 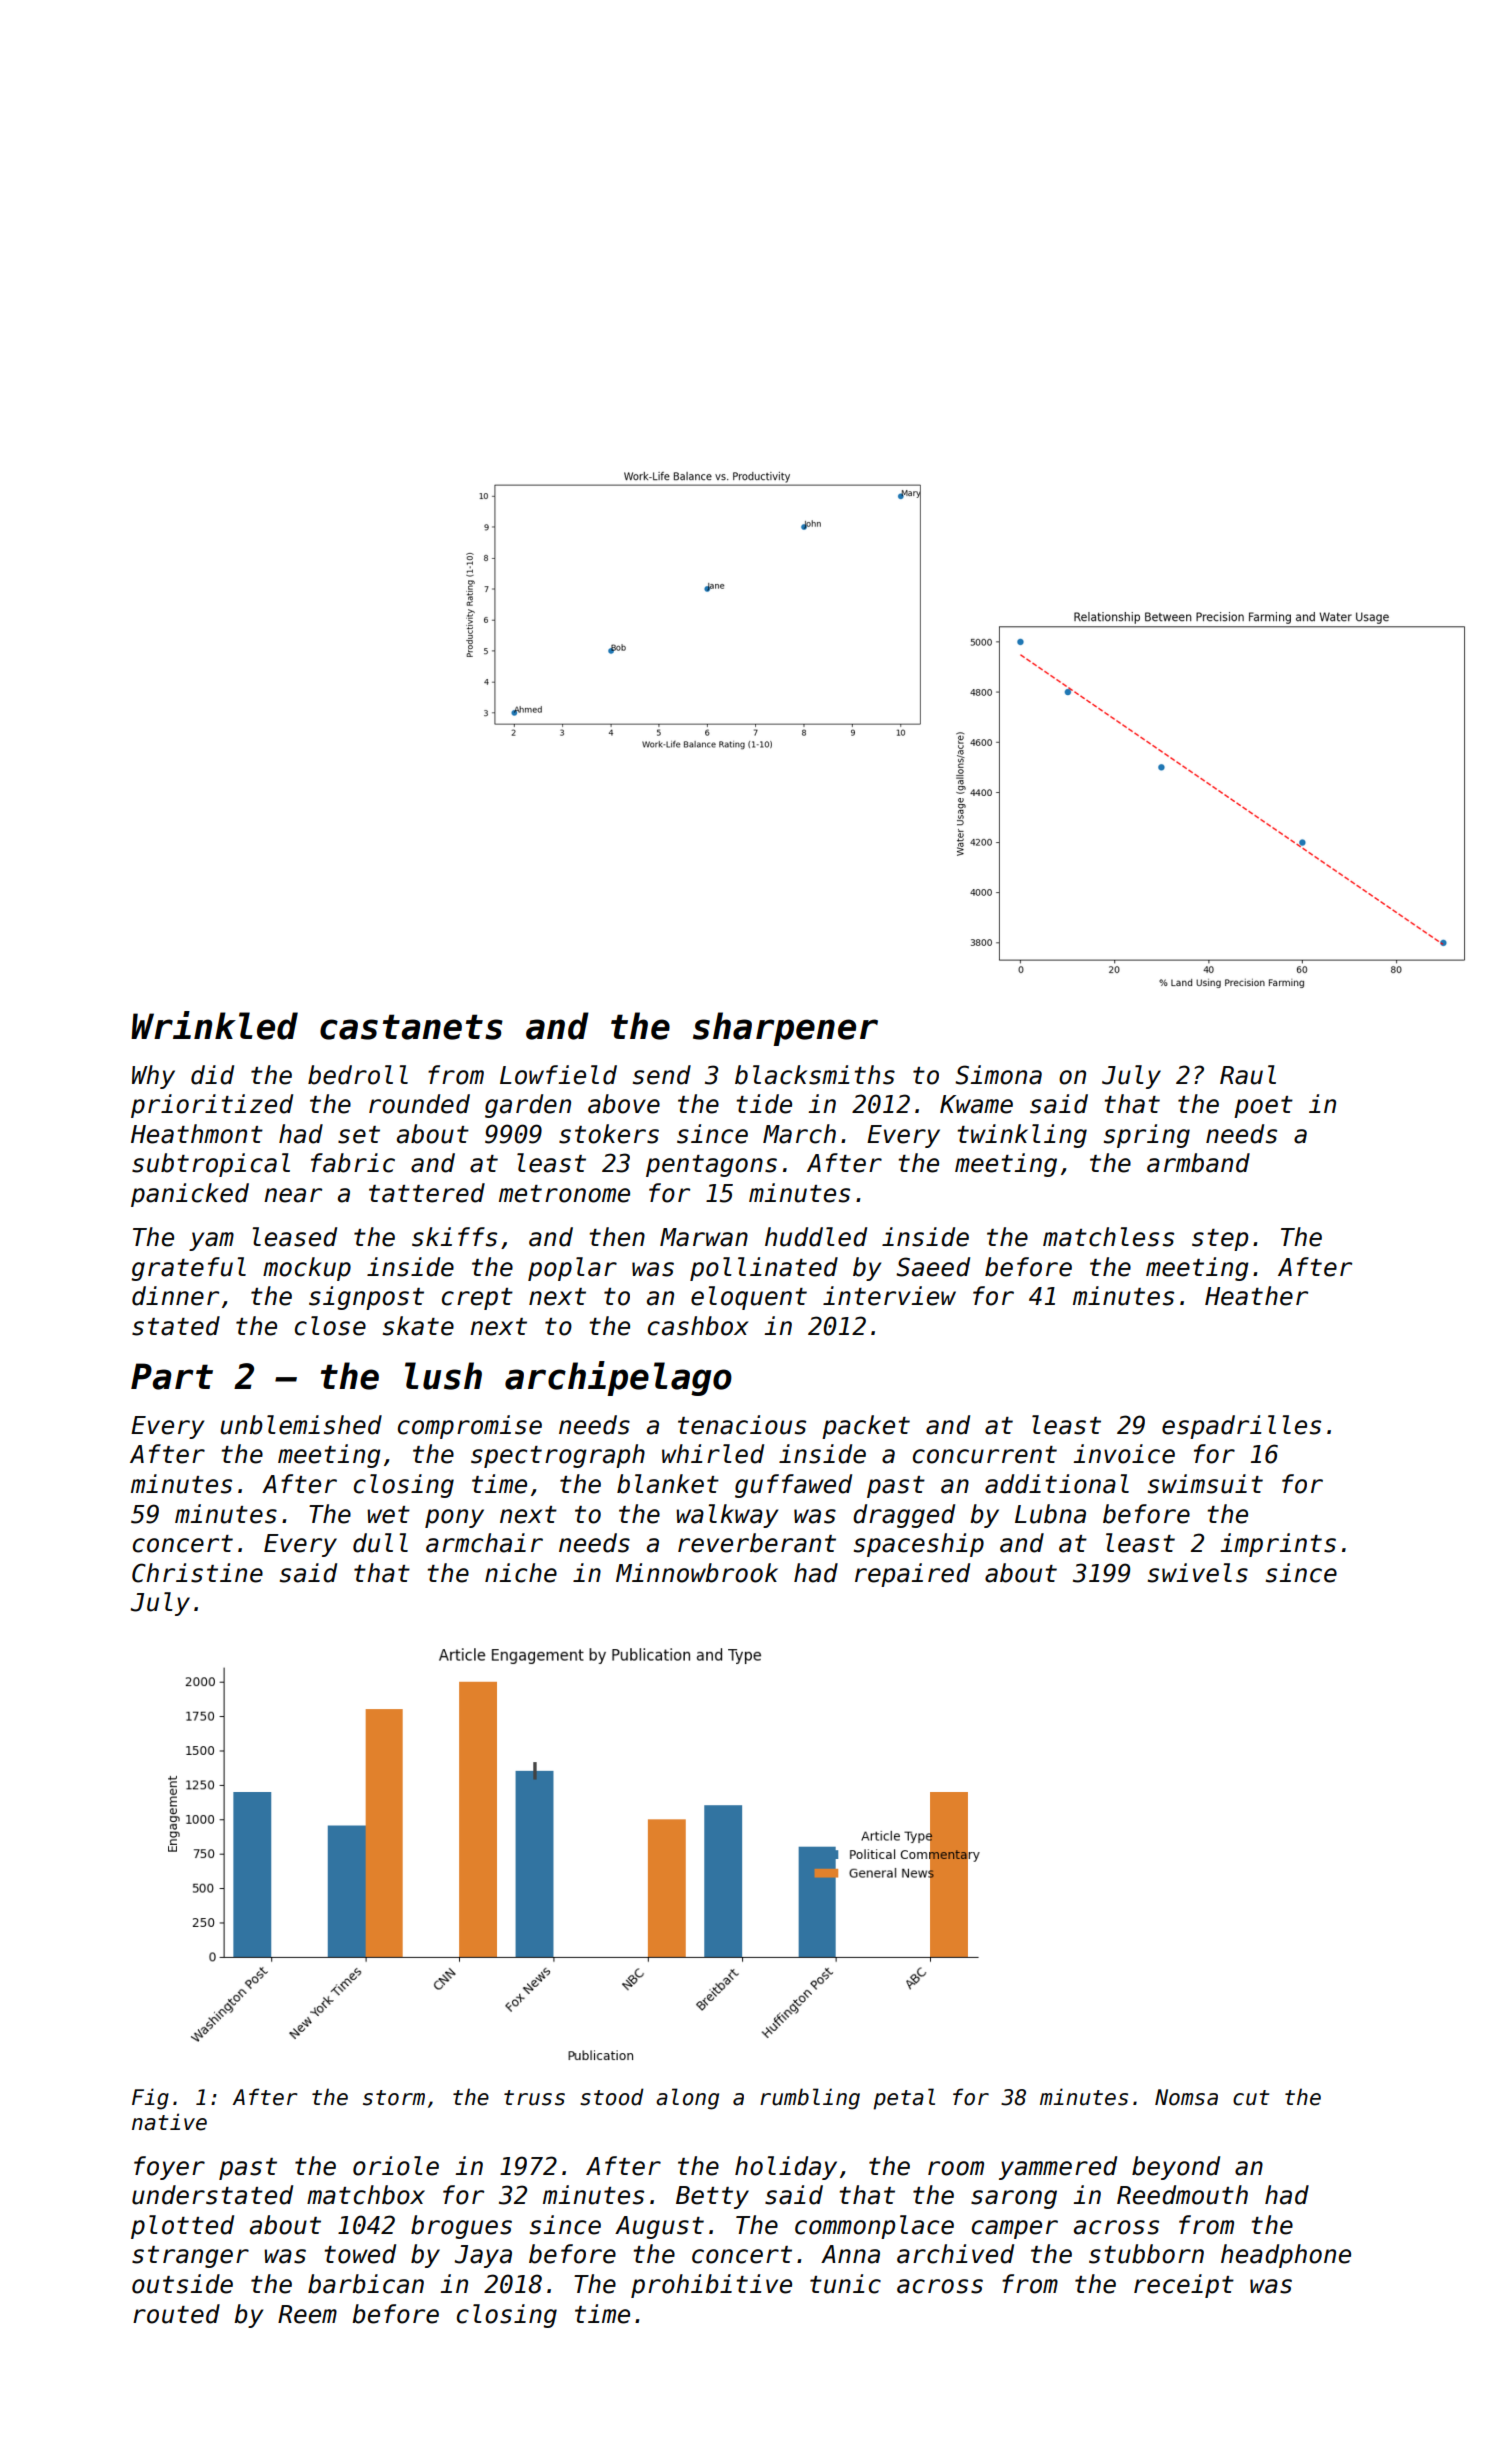 What do you see at coordinates (785, 1029) in the document?
I see `sharpener` at bounding box center [785, 1029].
